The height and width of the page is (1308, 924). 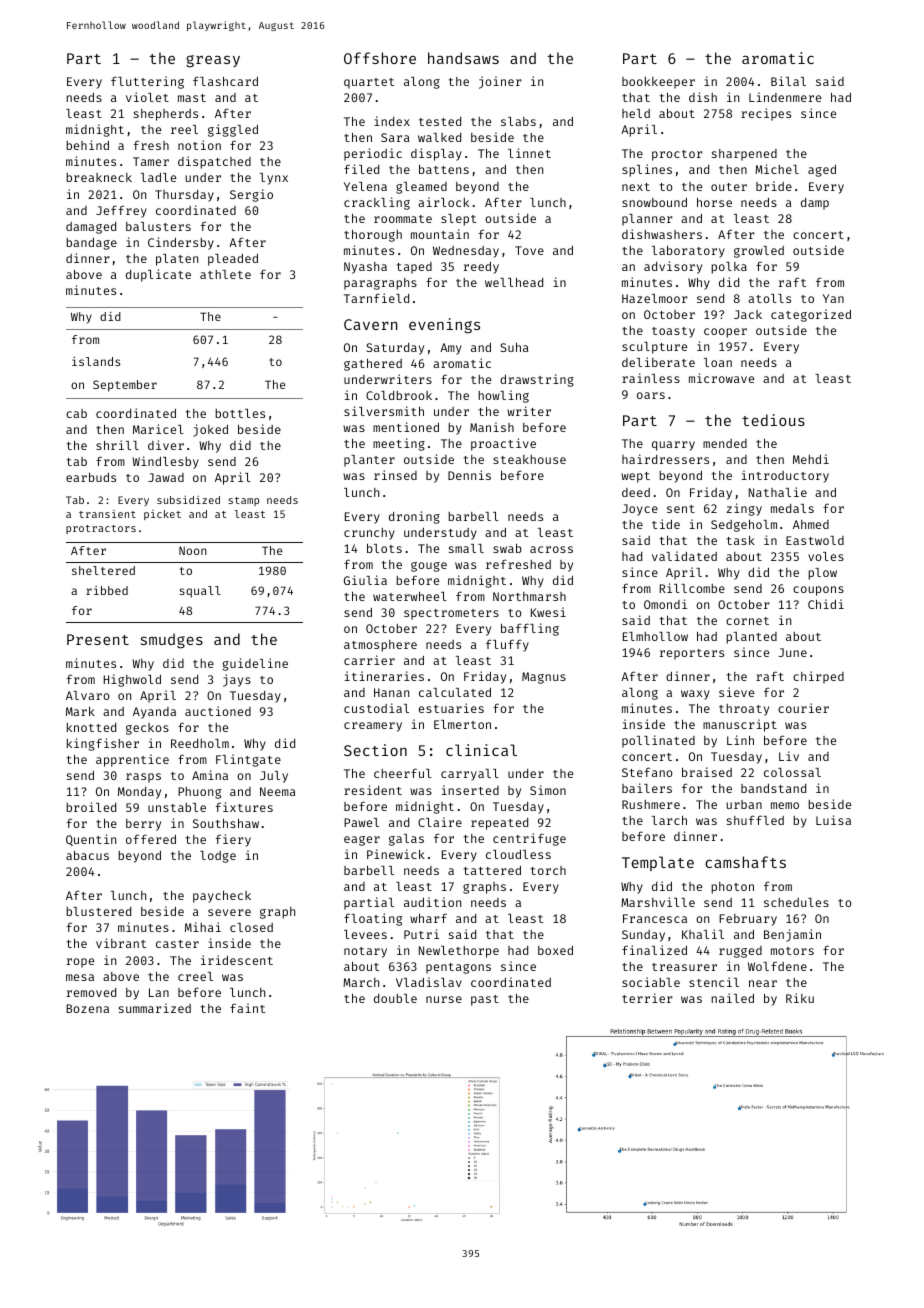 What do you see at coordinates (692, 654) in the page?
I see `reporters` at bounding box center [692, 654].
